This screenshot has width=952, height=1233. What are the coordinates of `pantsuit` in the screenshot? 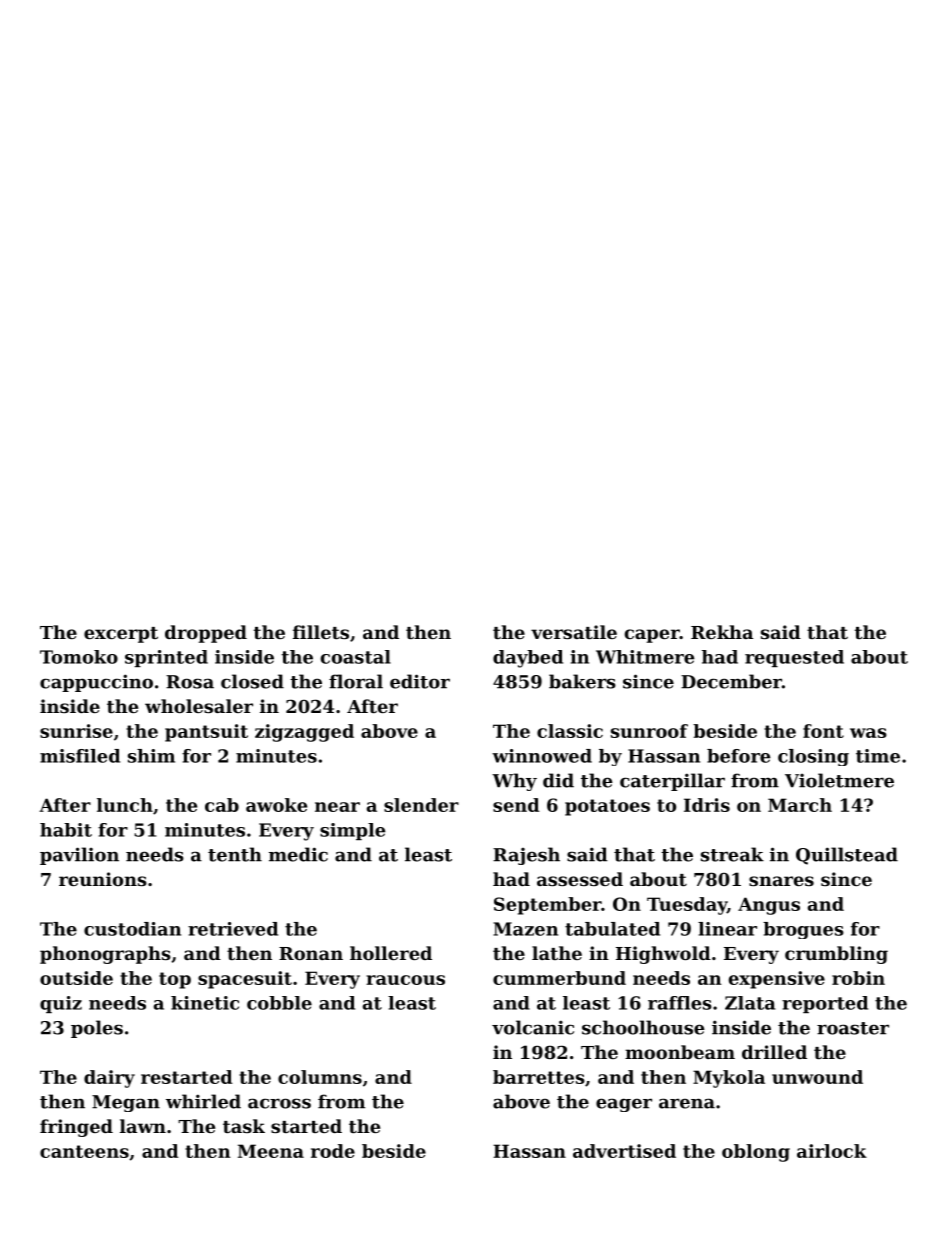 It's located at (206, 733).
